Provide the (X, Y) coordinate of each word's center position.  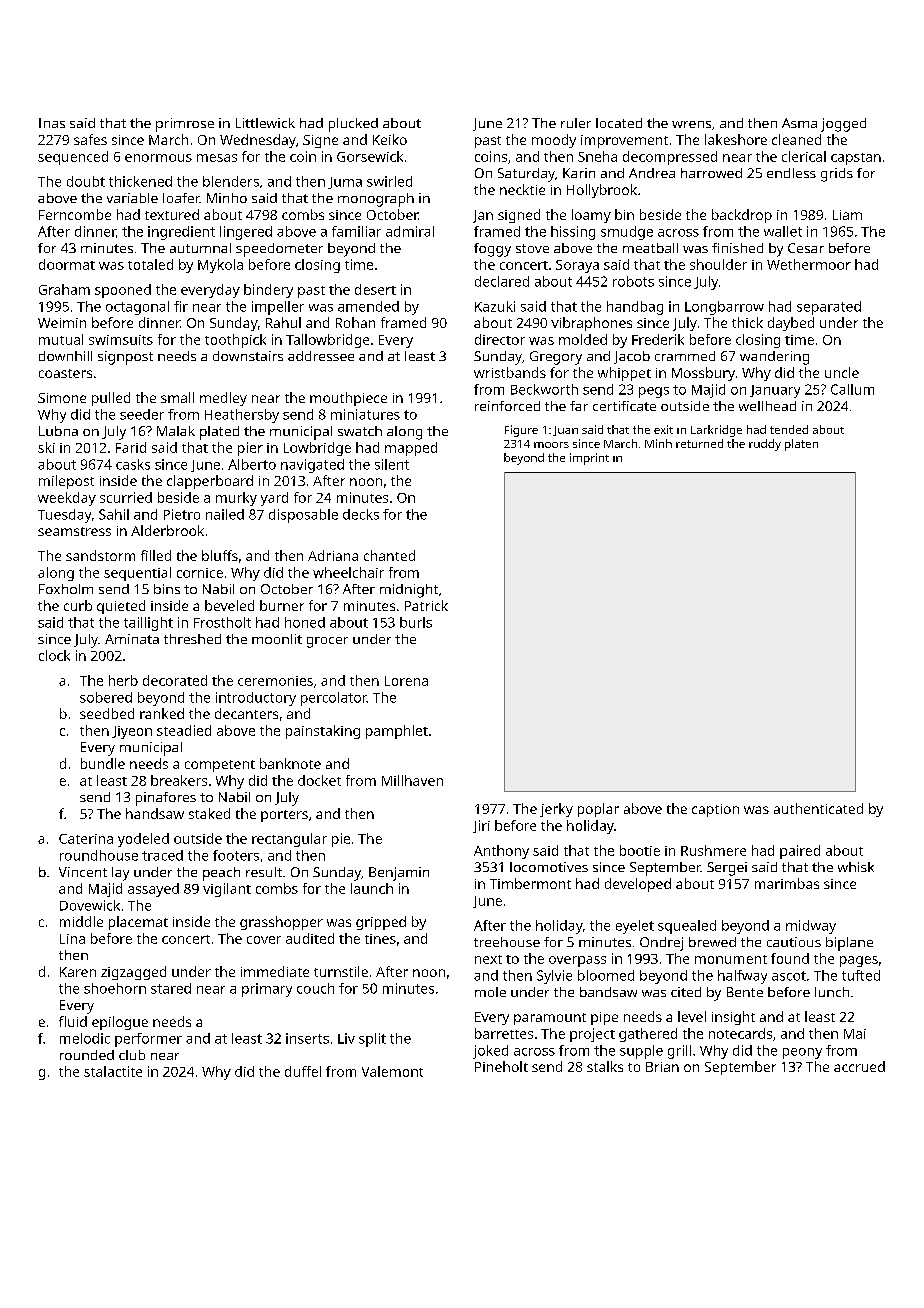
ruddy (765, 445)
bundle (103, 763)
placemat (138, 923)
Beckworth (544, 389)
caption (715, 810)
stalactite (113, 1071)
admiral (410, 231)
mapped (411, 449)
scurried (126, 497)
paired (800, 852)
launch (372, 888)
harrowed (711, 173)
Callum (852, 389)
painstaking (323, 732)
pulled (111, 399)
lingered (246, 233)
